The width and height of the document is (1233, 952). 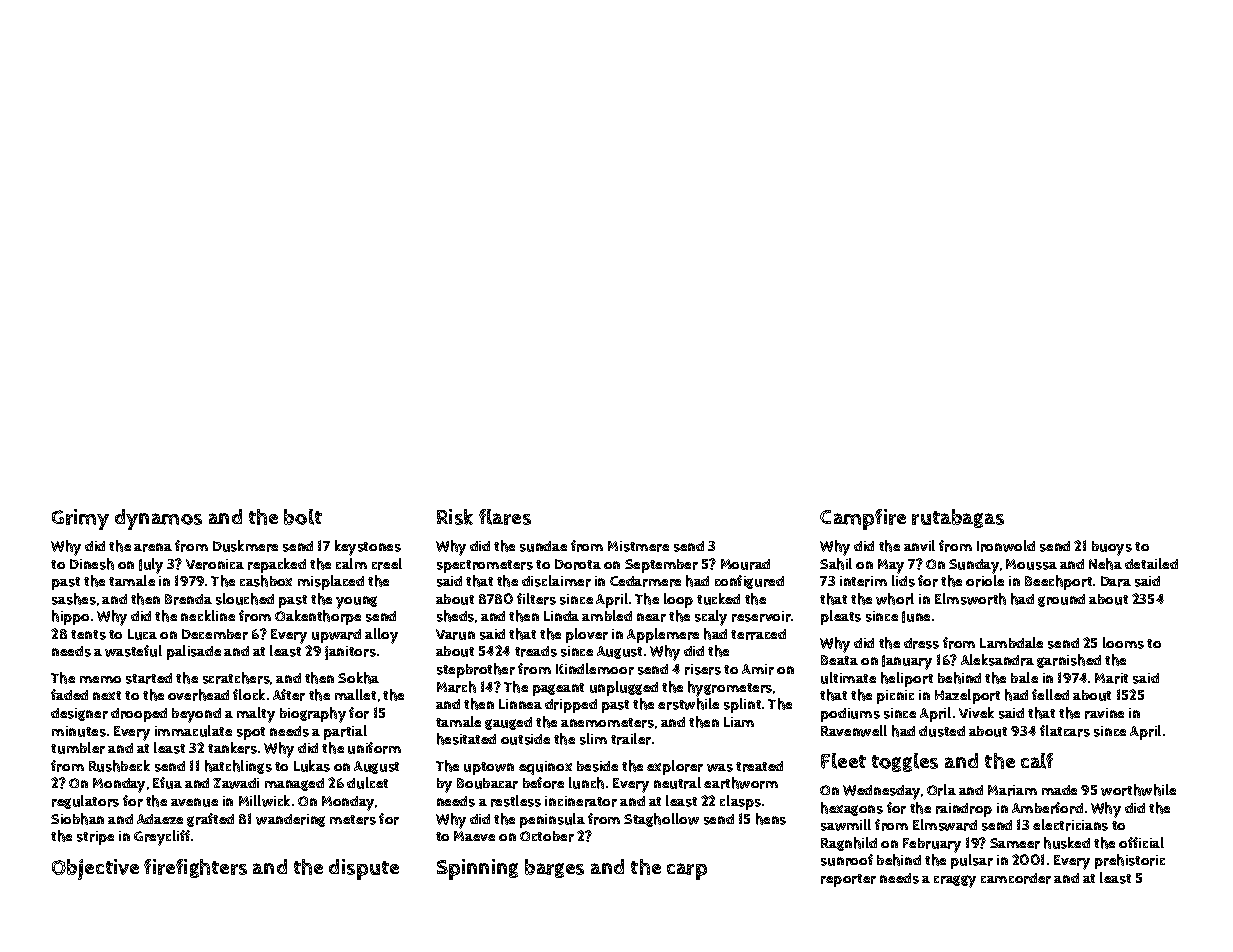 What do you see at coordinates (739, 722) in the document?
I see `Liam` at bounding box center [739, 722].
